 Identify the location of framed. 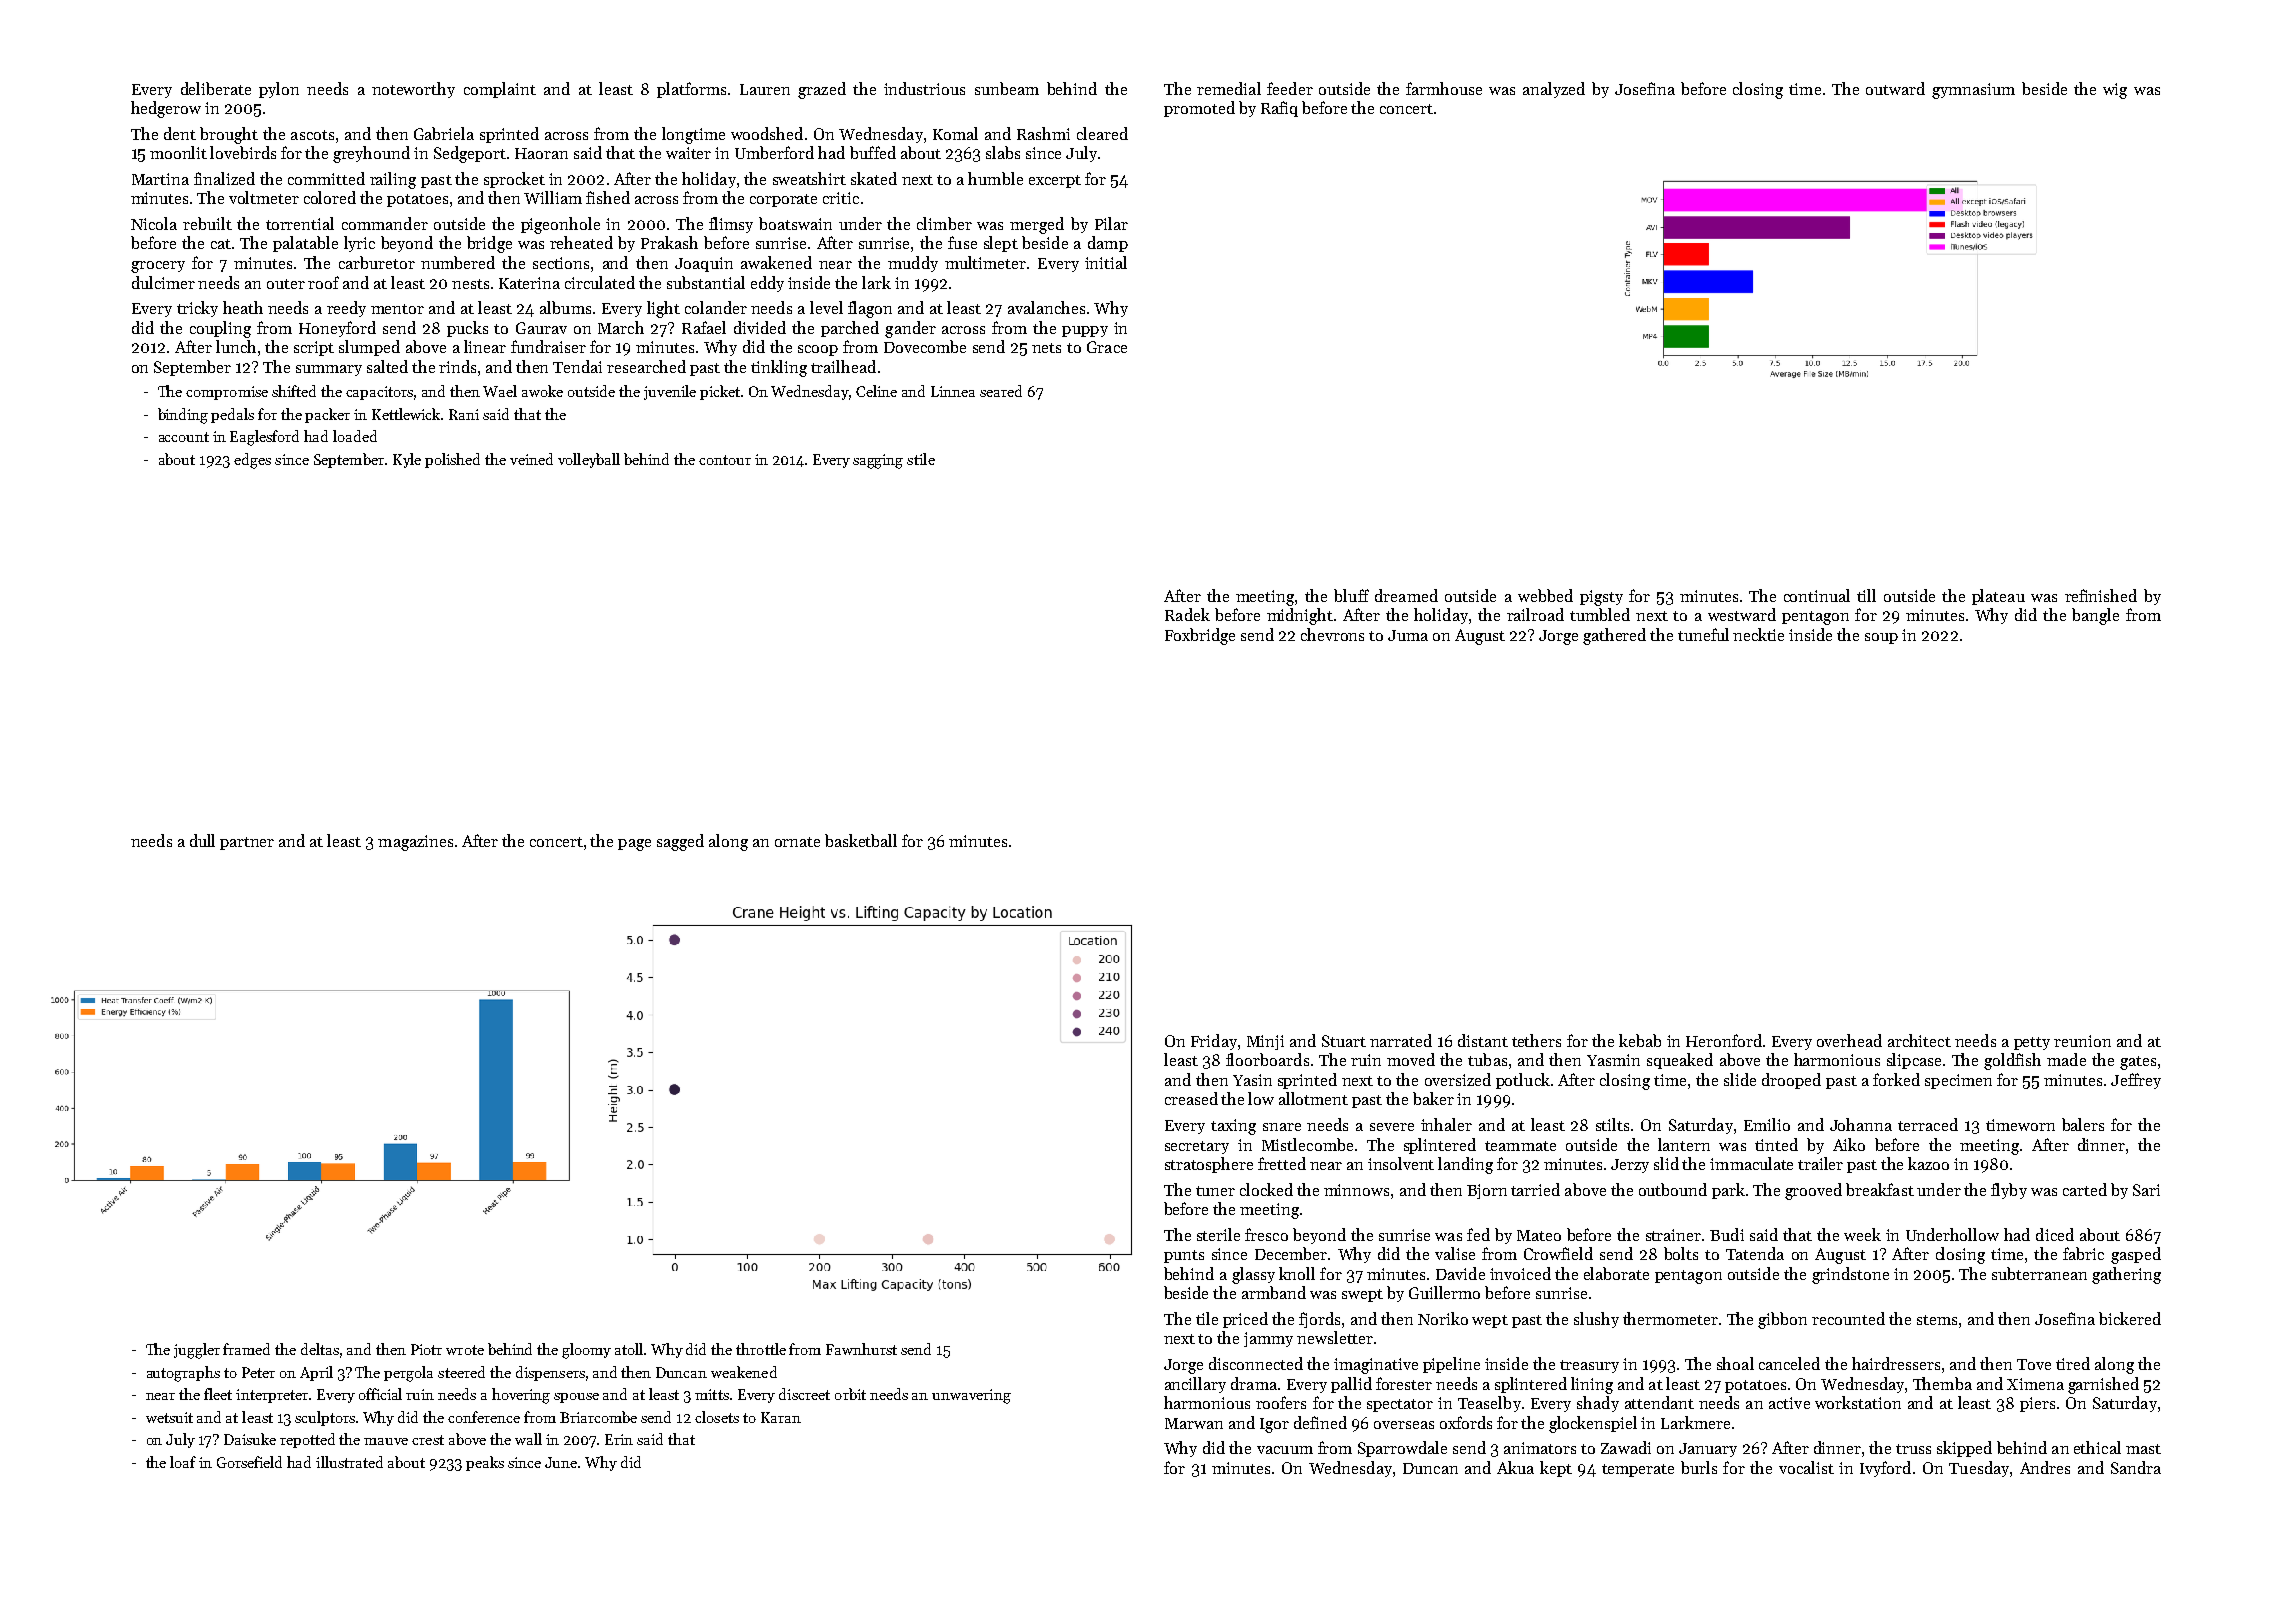
(246, 1349).
